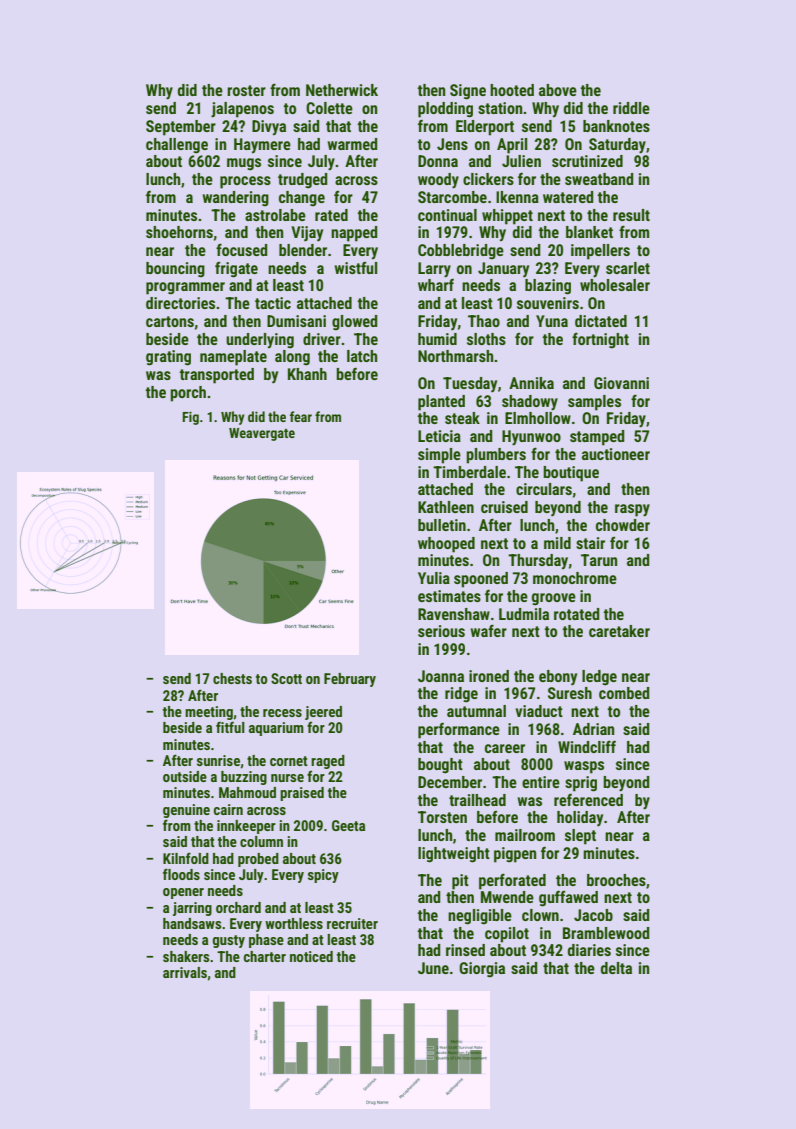  I want to click on grating, so click(168, 358).
